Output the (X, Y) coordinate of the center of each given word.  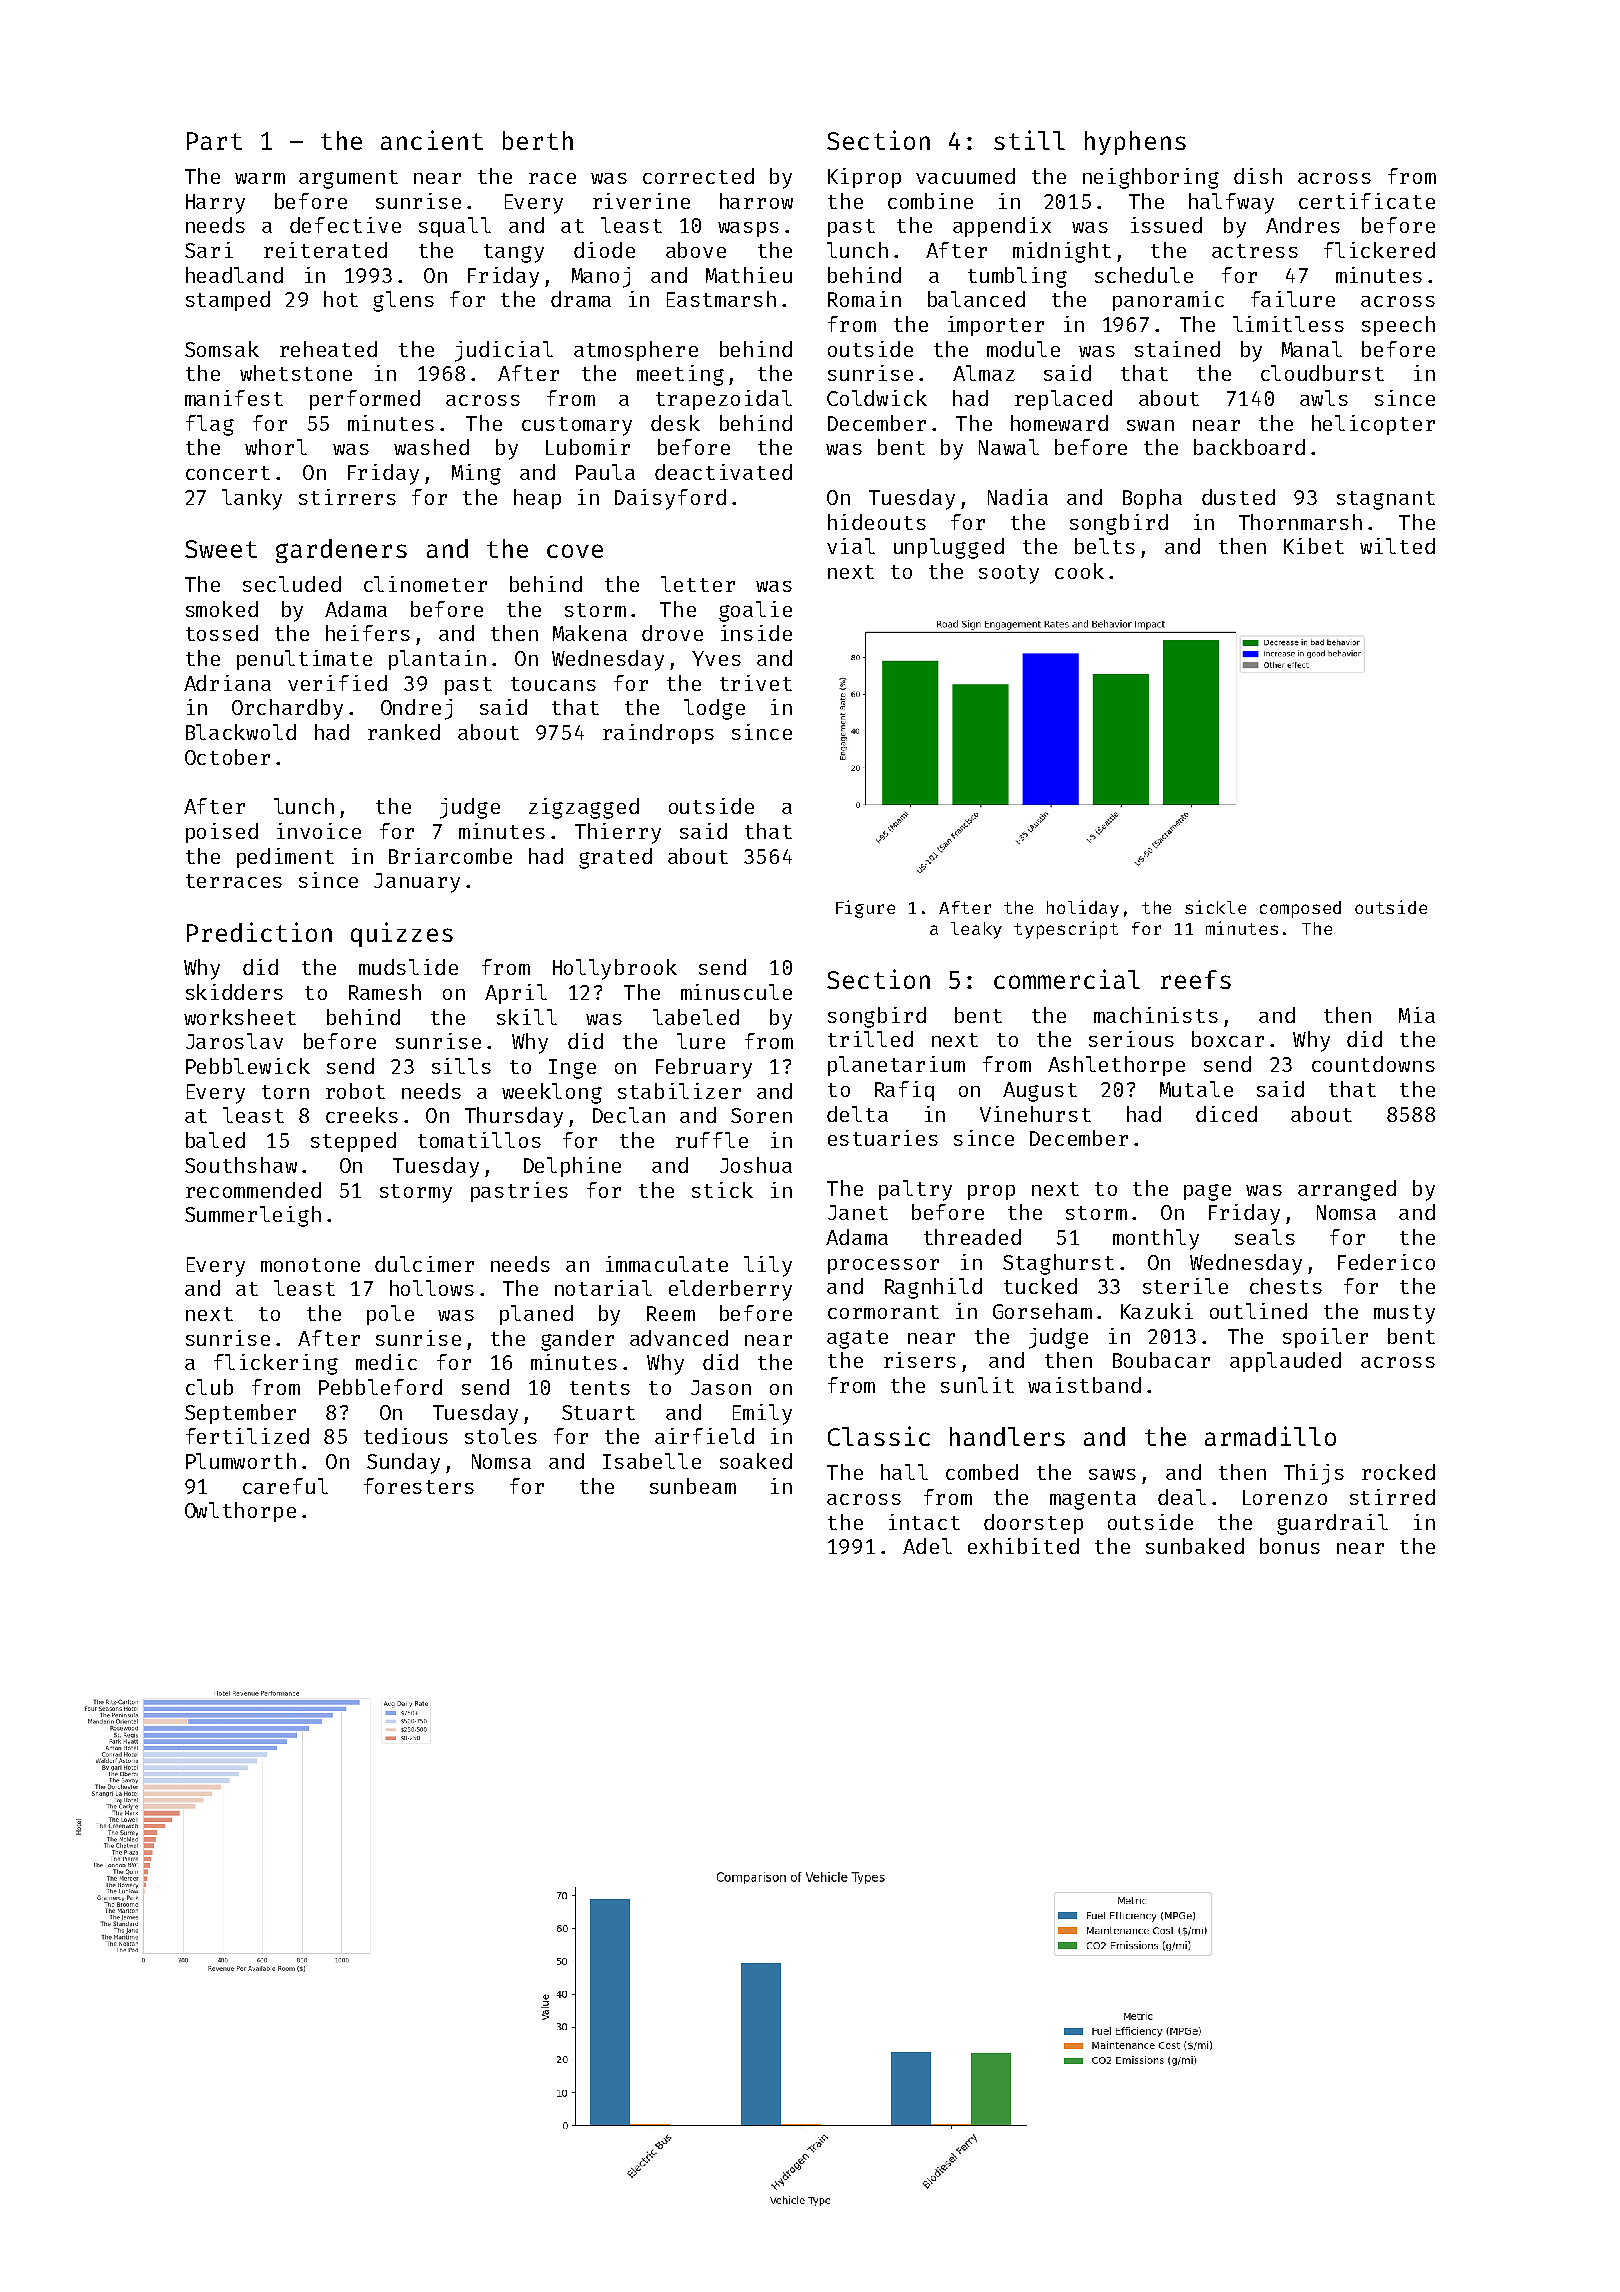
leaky (976, 930)
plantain (437, 660)
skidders (234, 992)
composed (1300, 909)
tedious (406, 1436)
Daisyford (670, 499)
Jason (721, 1387)
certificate (1367, 201)
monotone (310, 1265)
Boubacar (1161, 1360)
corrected (698, 176)
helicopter (1373, 425)
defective (345, 225)
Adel (927, 1546)
